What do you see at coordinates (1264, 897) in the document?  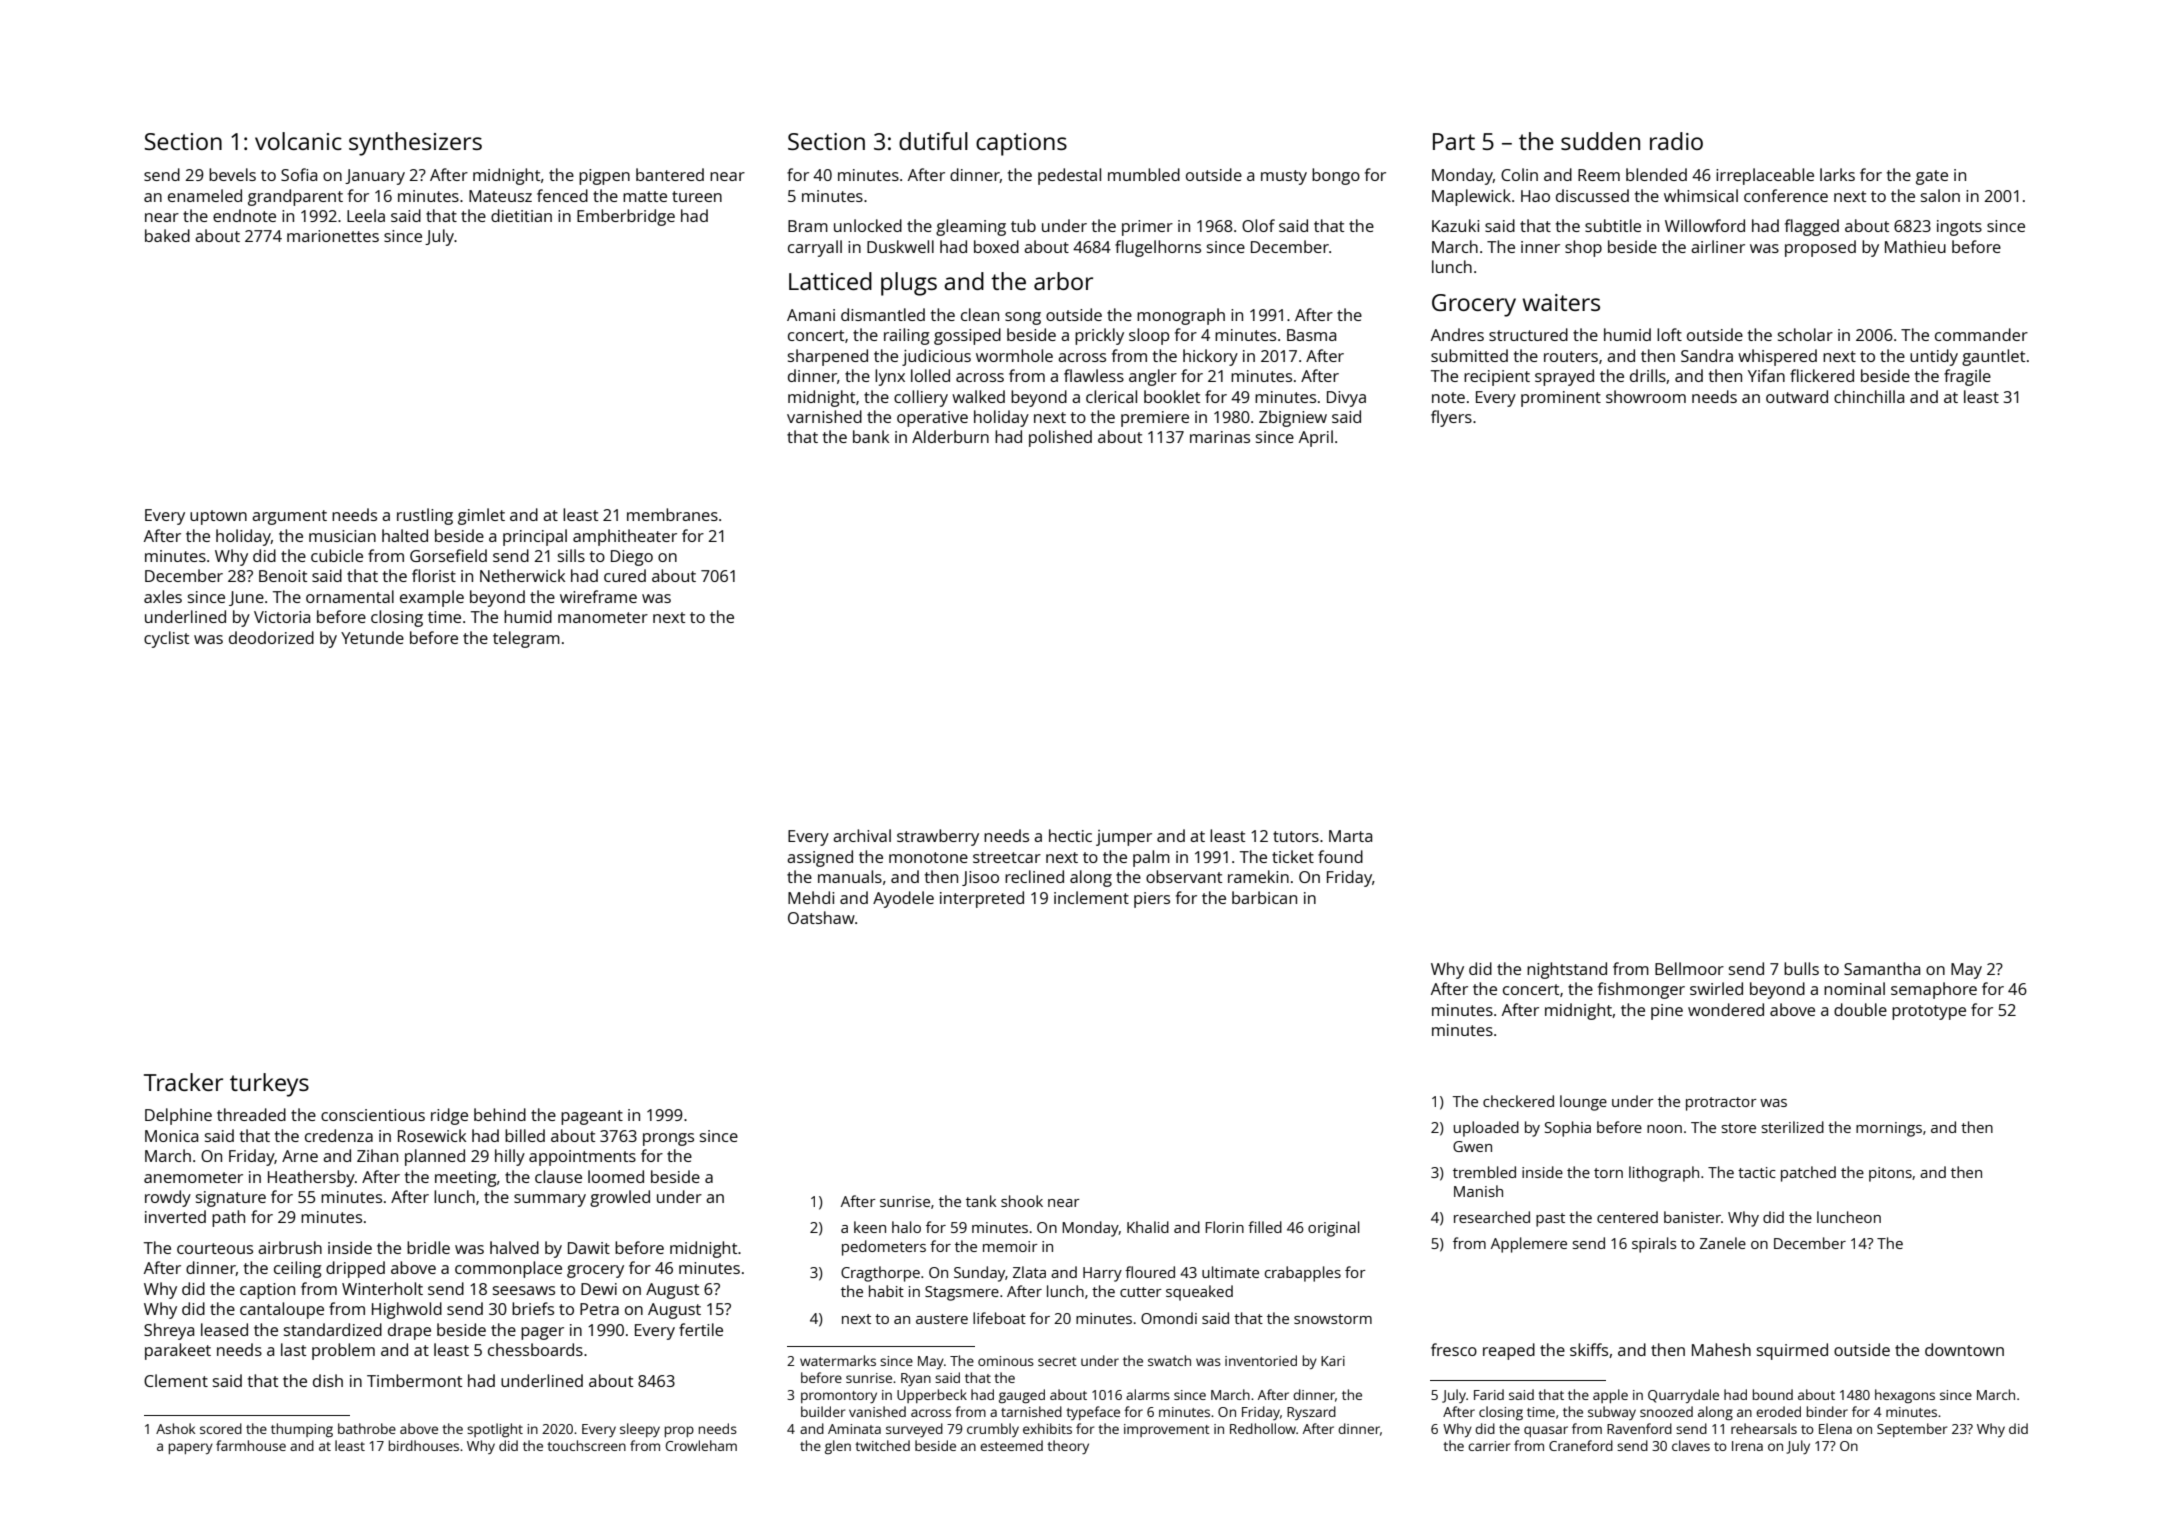 I see `barbican` at bounding box center [1264, 897].
